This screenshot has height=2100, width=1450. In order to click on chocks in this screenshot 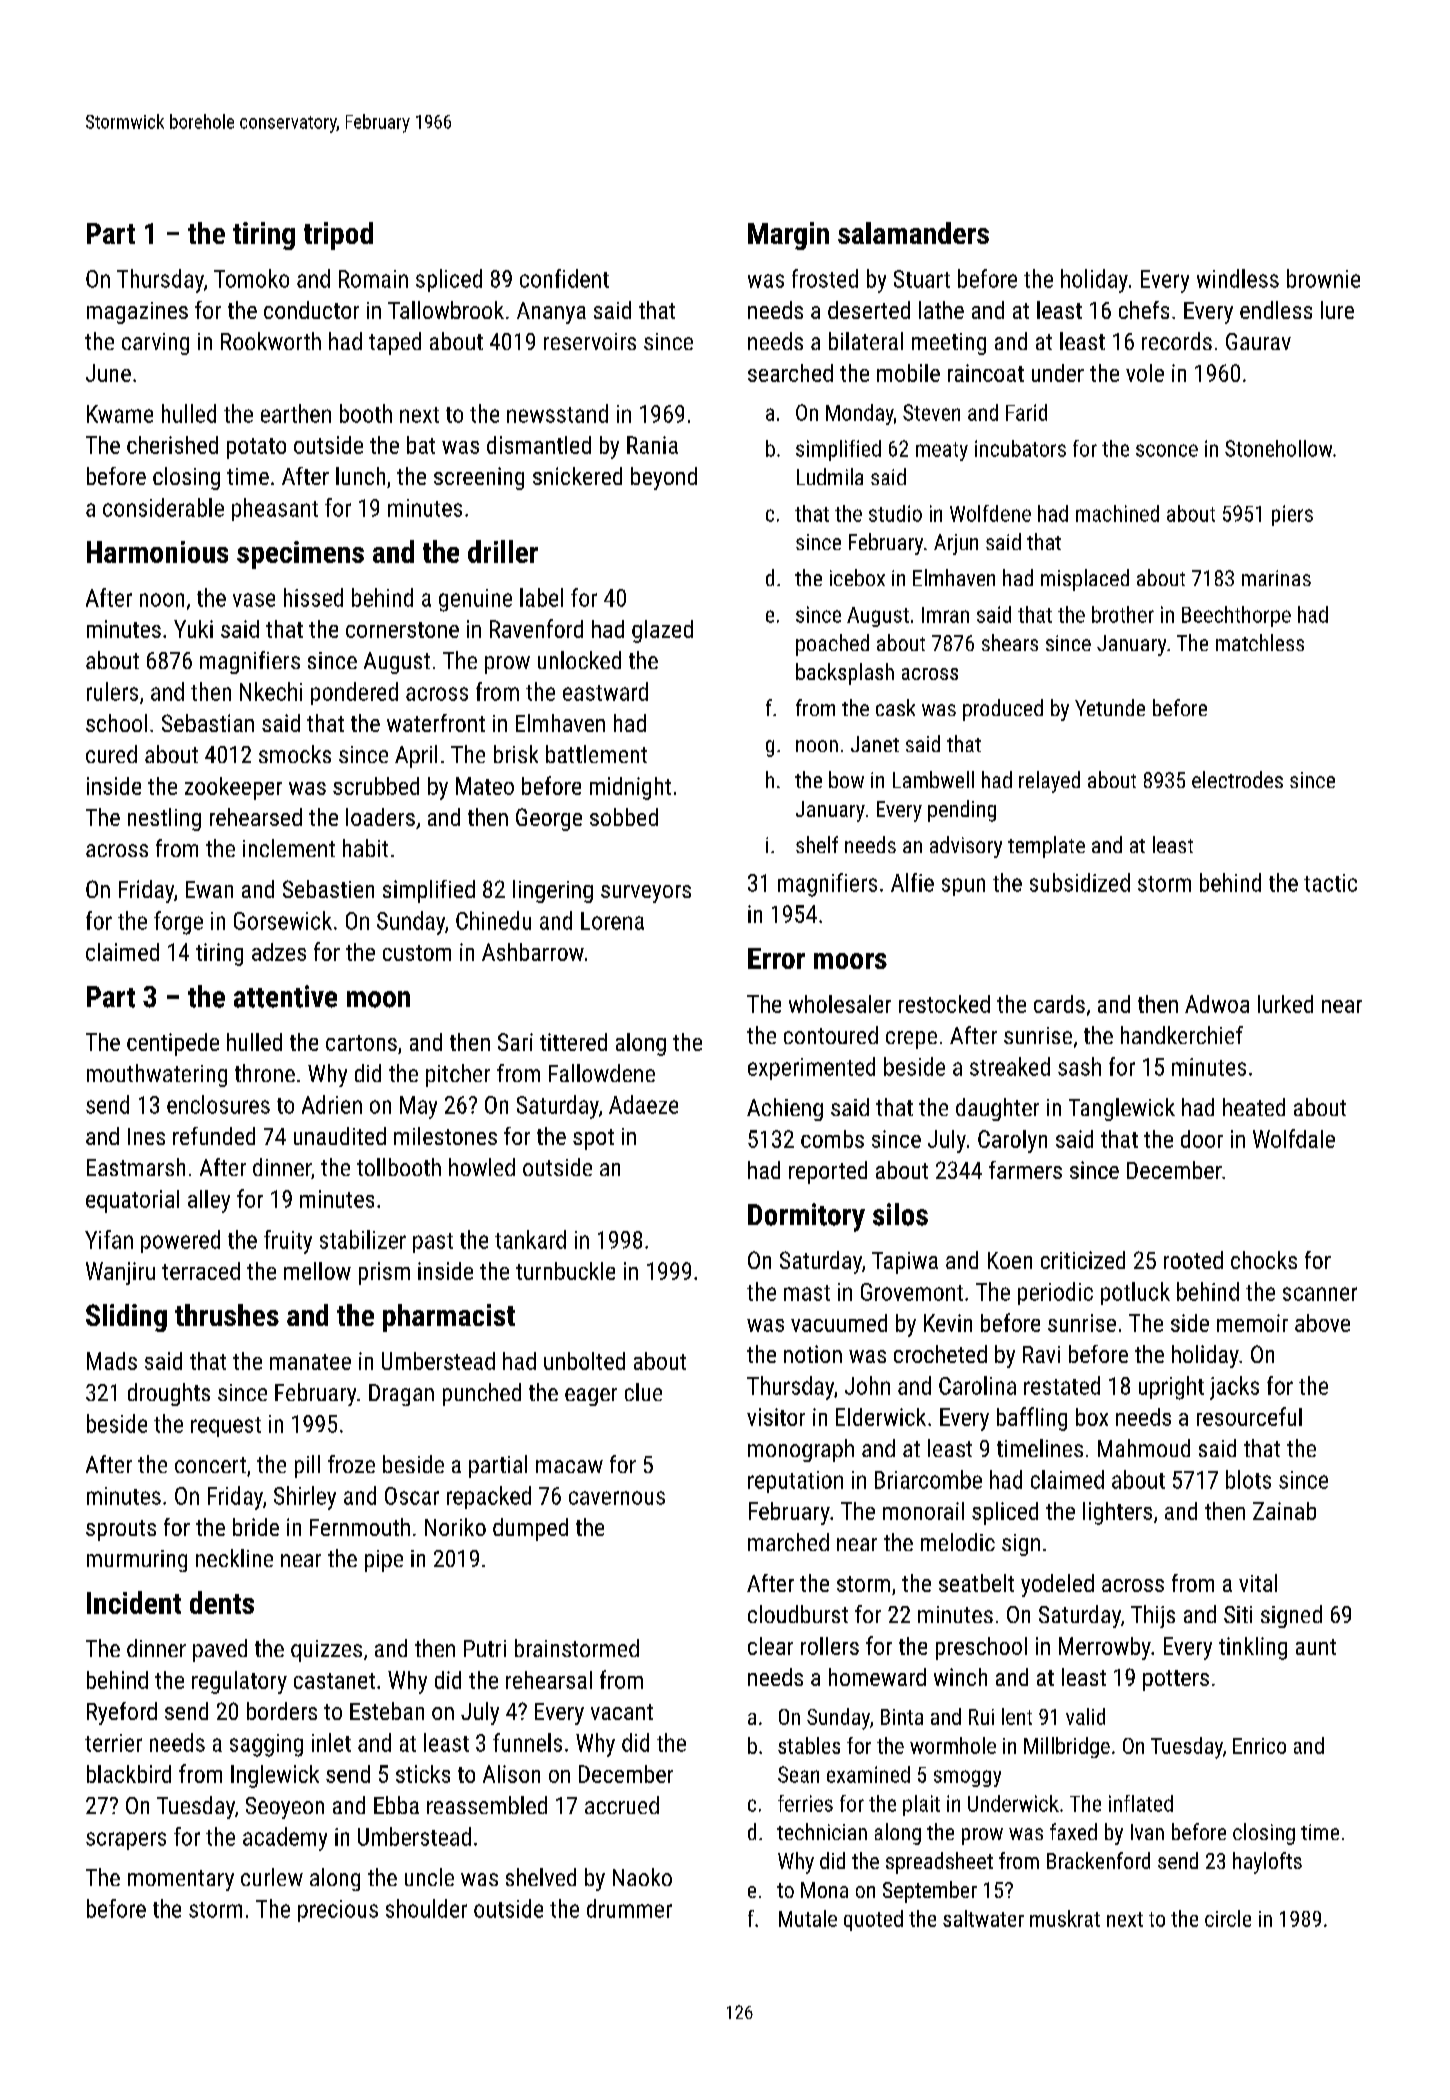, I will do `click(1264, 1260)`.
